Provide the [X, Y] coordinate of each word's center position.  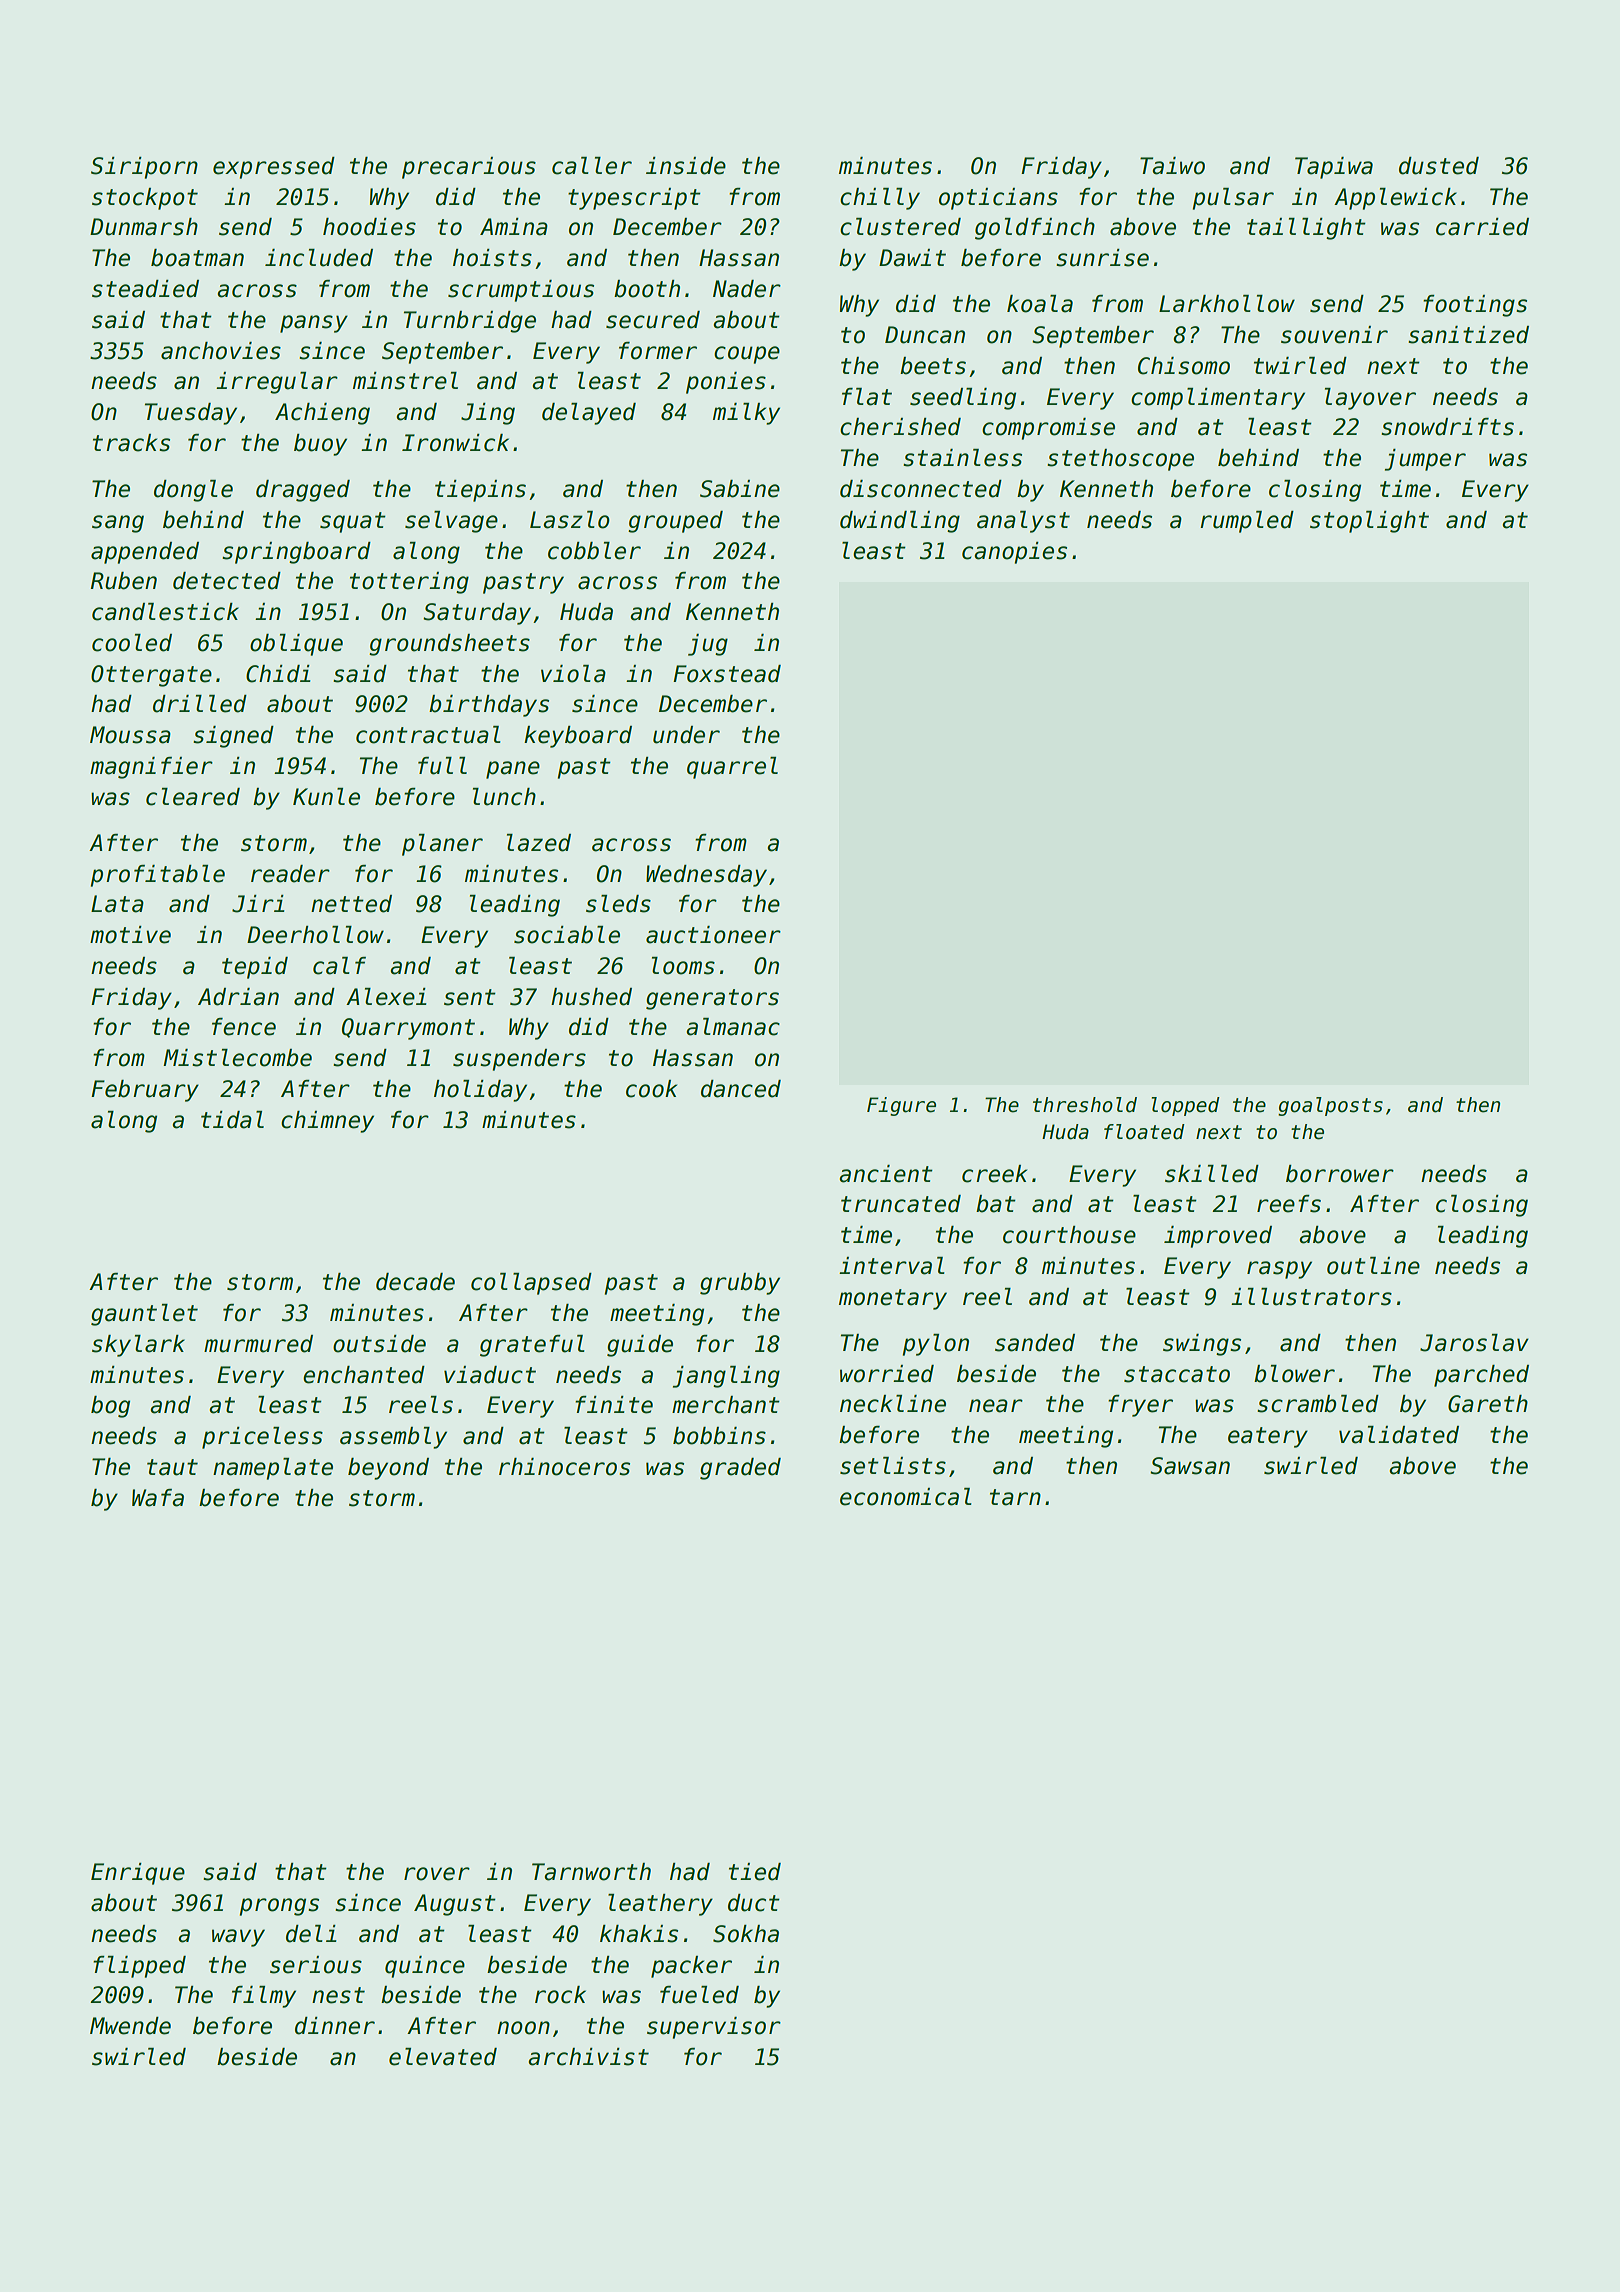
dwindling [900, 522]
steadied [145, 289]
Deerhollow [315, 935]
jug [708, 645]
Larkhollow [1227, 304]
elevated [443, 2057]
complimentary [1218, 399]
